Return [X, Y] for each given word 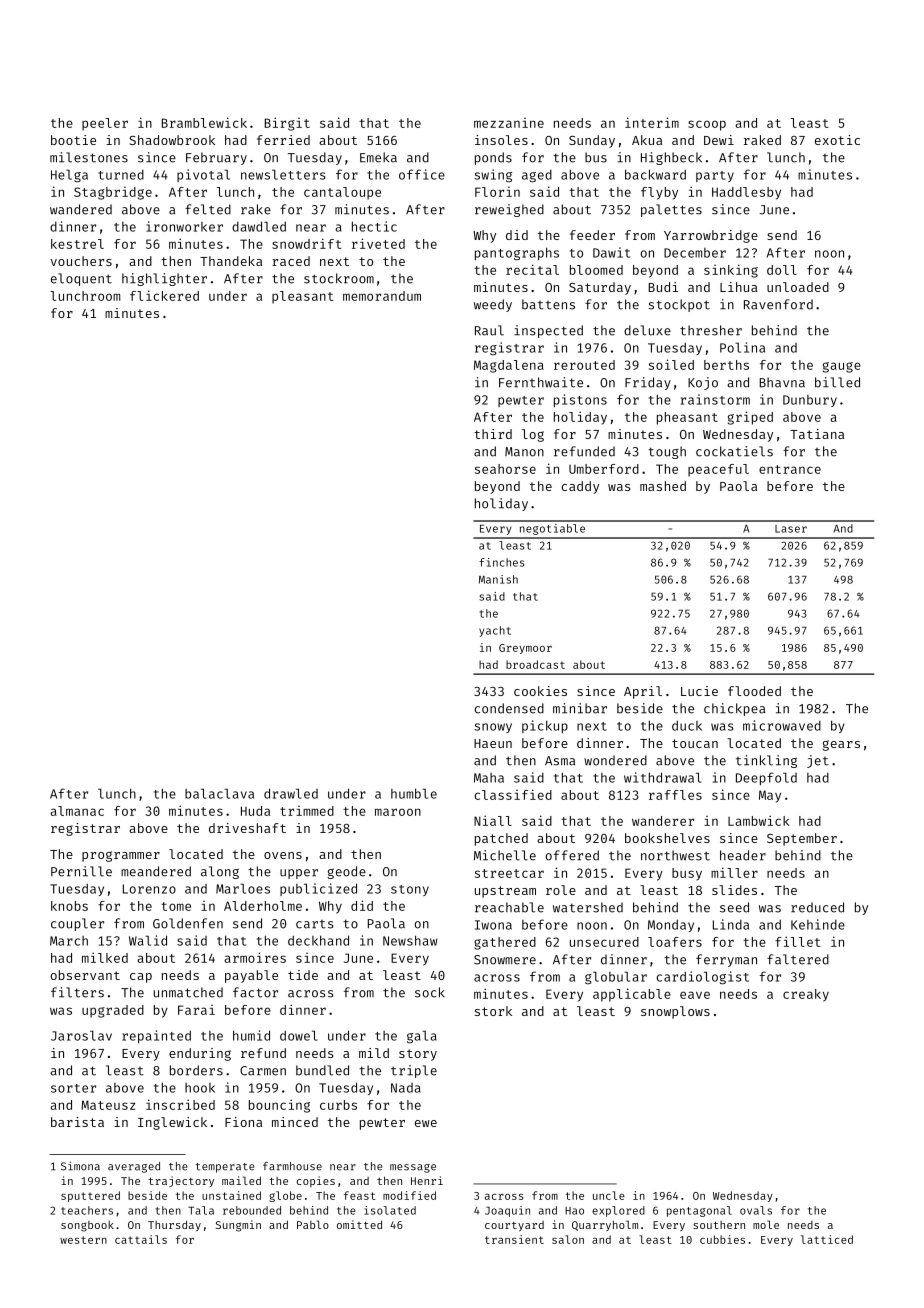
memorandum [382, 296]
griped [750, 418]
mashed [663, 486]
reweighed [509, 210]
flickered [164, 295]
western [83, 1240]
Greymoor [525, 649]
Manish [498, 579]
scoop [707, 125]
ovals [756, 1210]
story [418, 1055]
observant [85, 975]
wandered [81, 209]
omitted [359, 1224]
